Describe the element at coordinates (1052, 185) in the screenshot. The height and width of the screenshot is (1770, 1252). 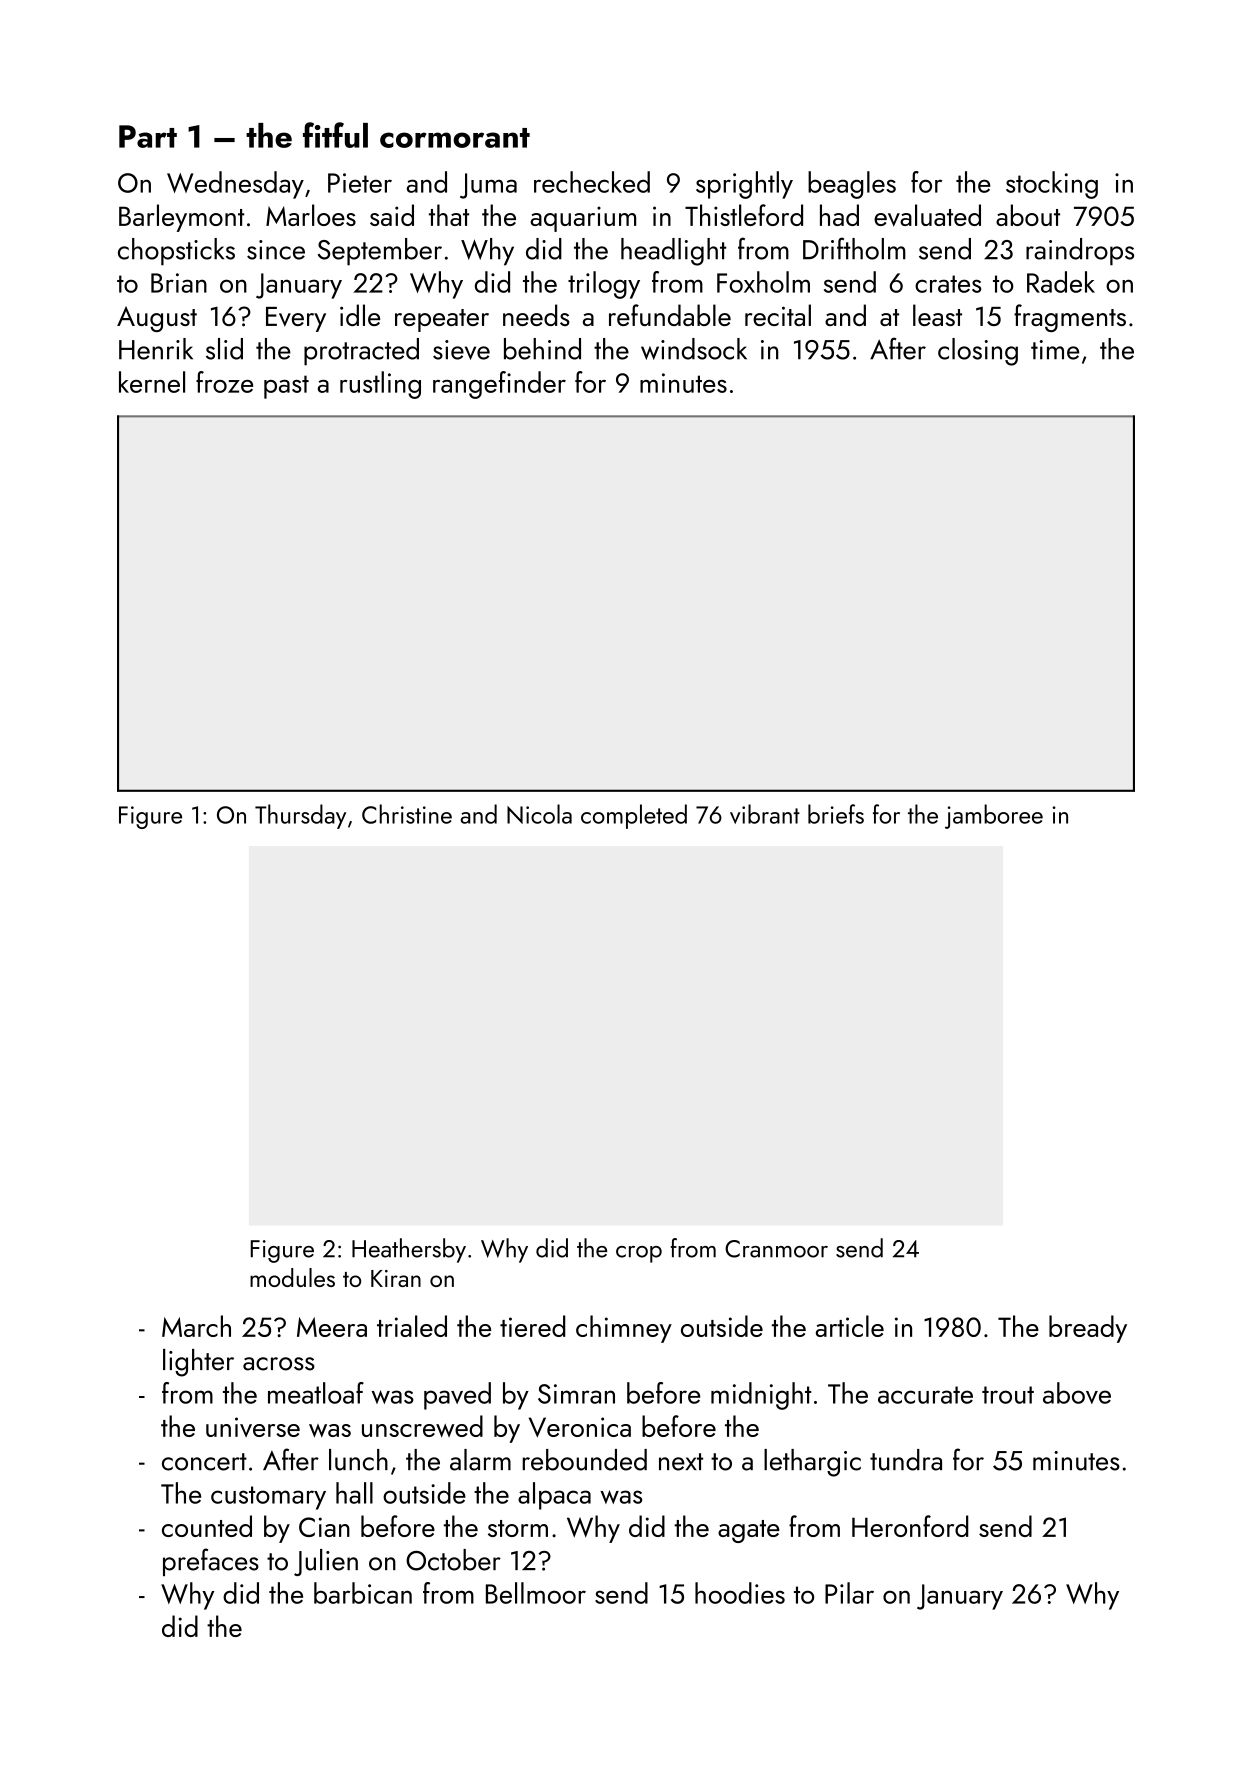
I see `stocking` at that location.
